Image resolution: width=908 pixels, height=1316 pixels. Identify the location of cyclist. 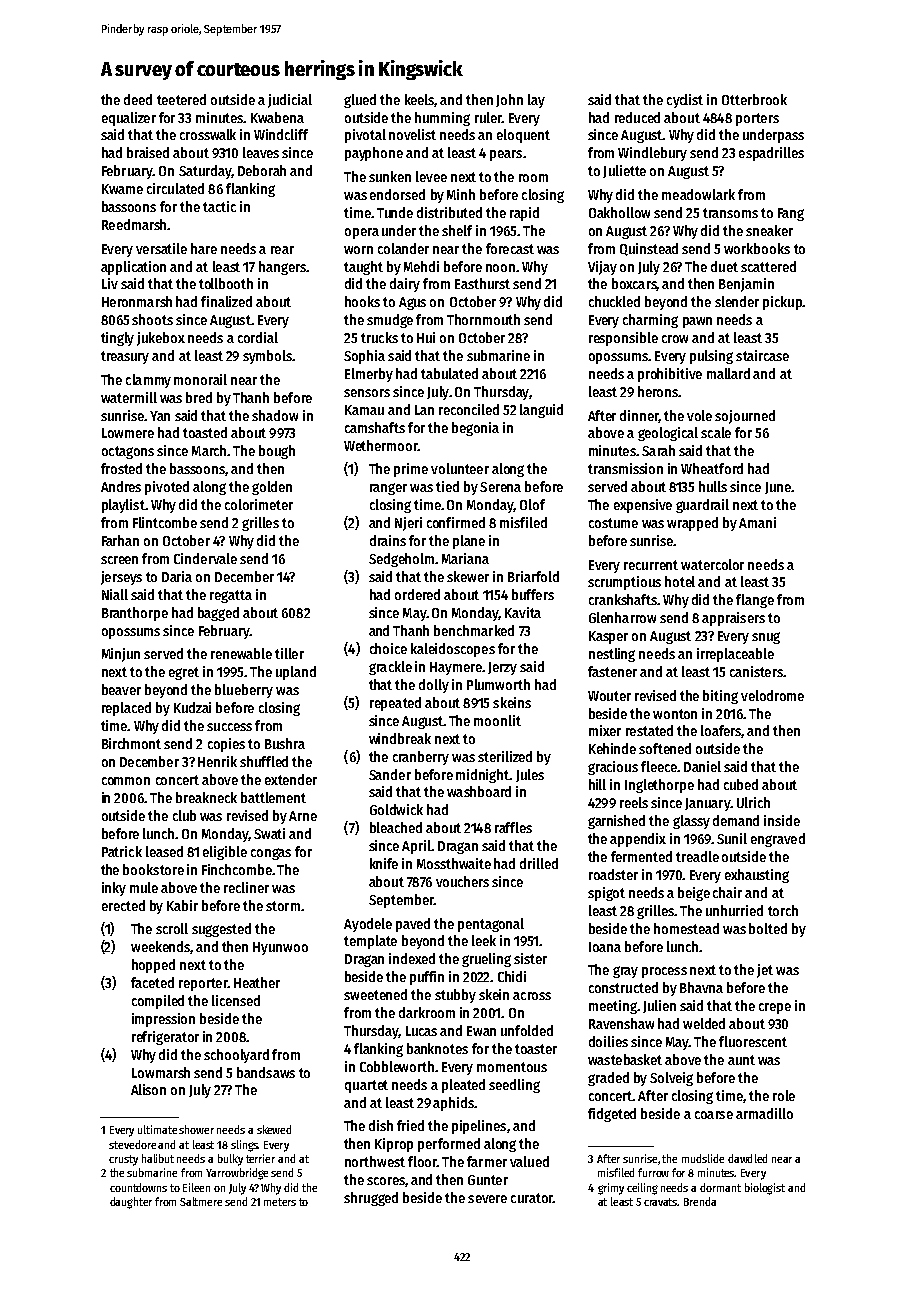
(685, 101).
